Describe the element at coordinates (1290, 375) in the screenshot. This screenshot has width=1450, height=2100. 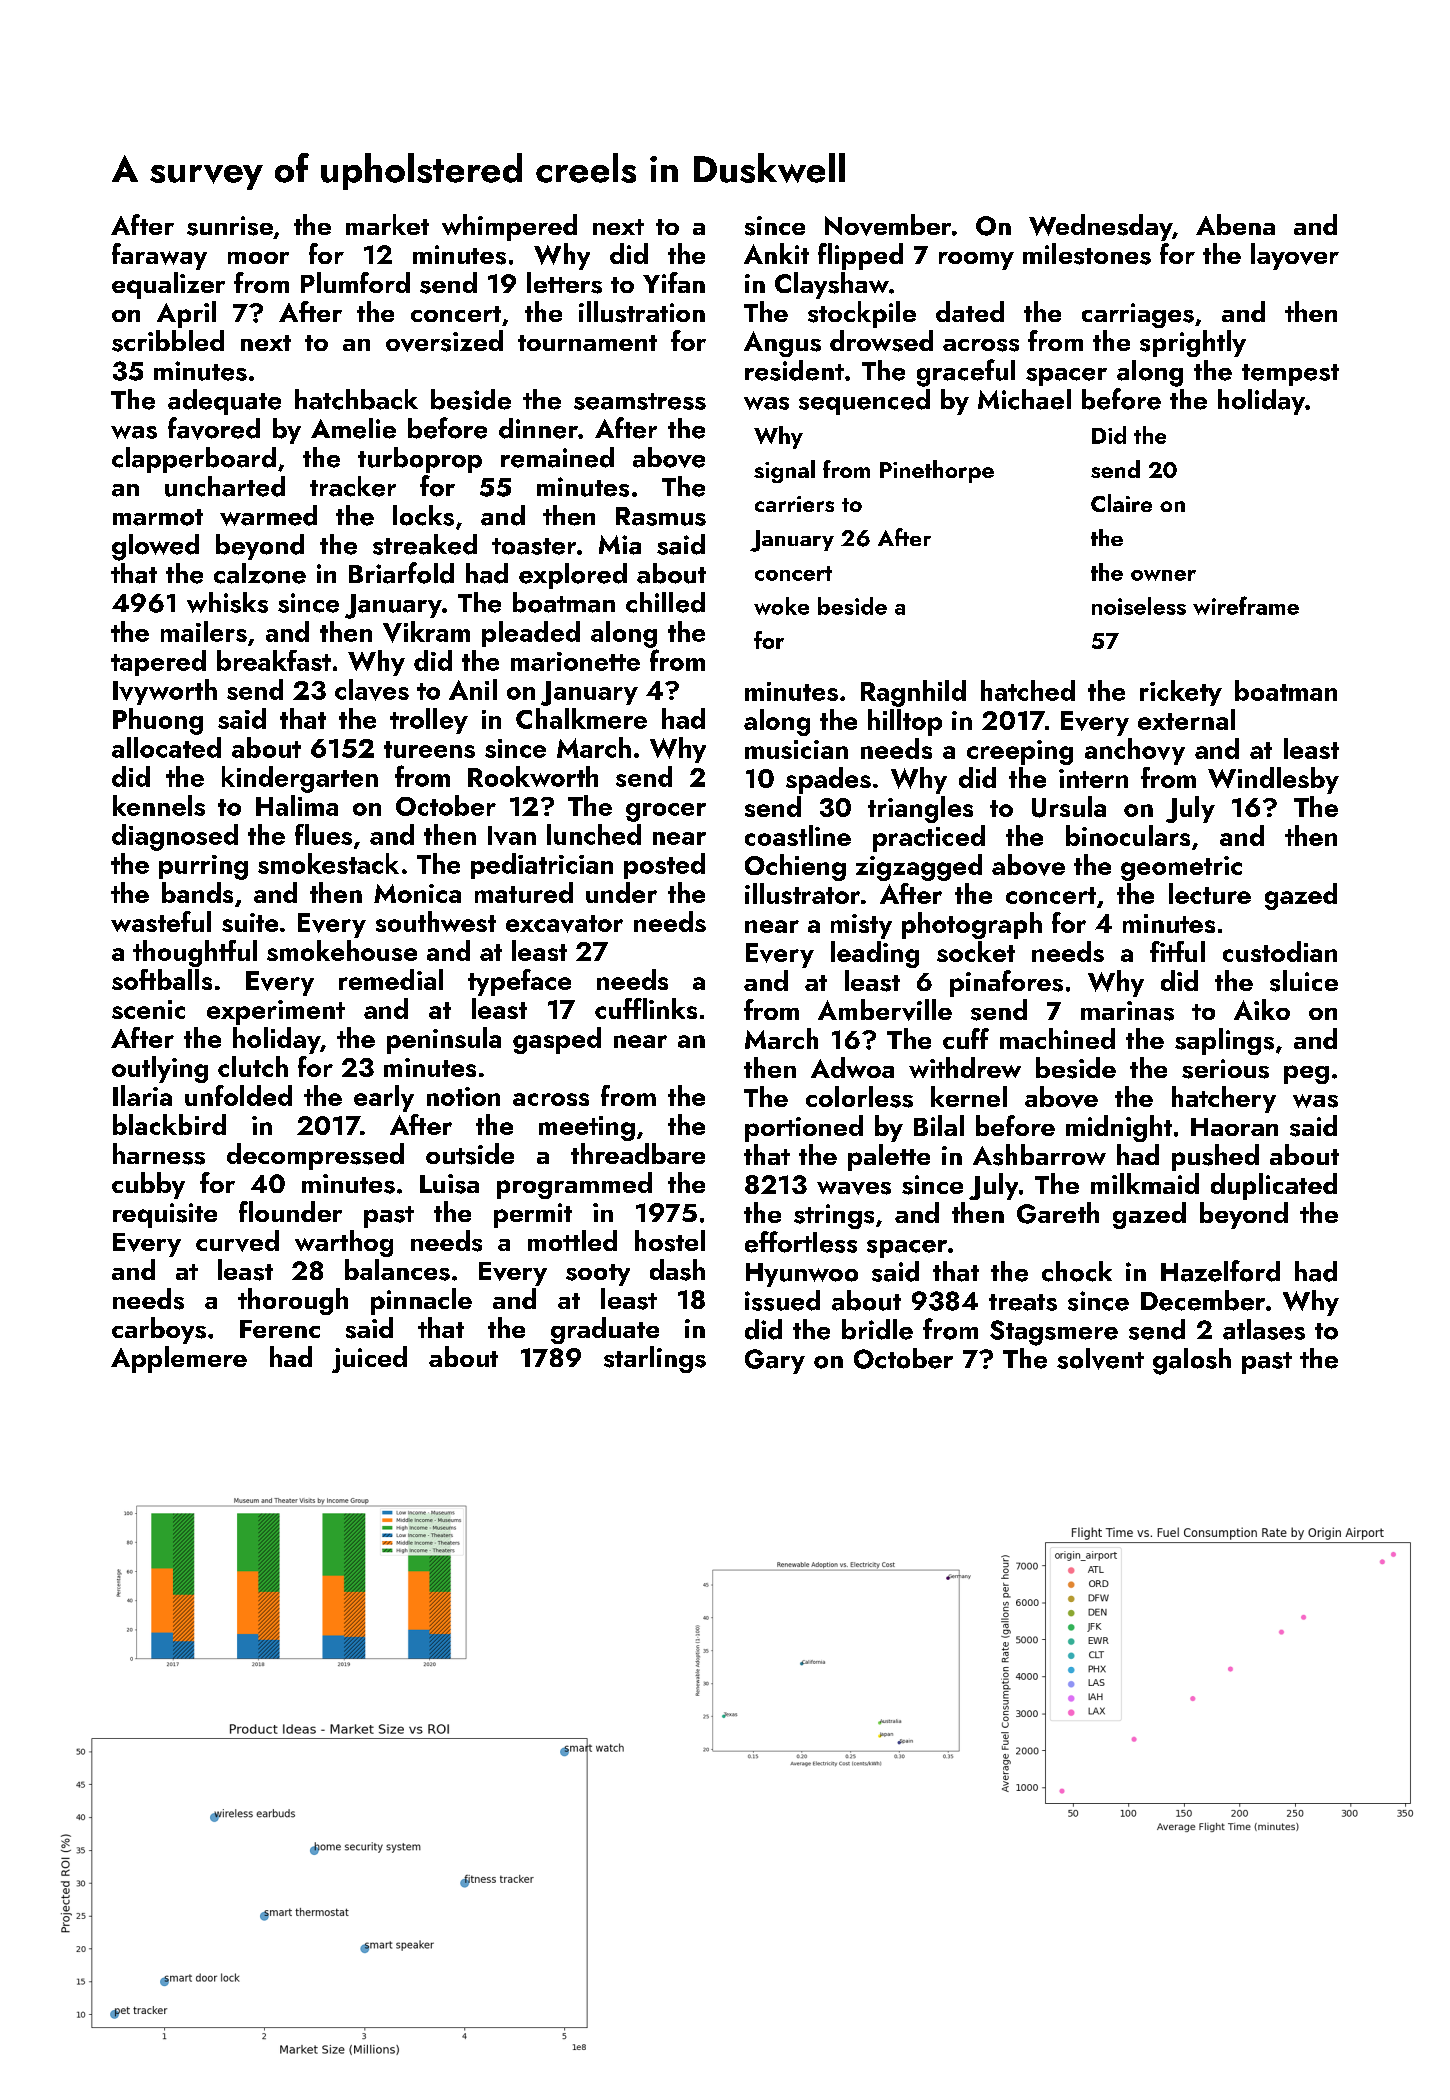
I see `tempest` at that location.
